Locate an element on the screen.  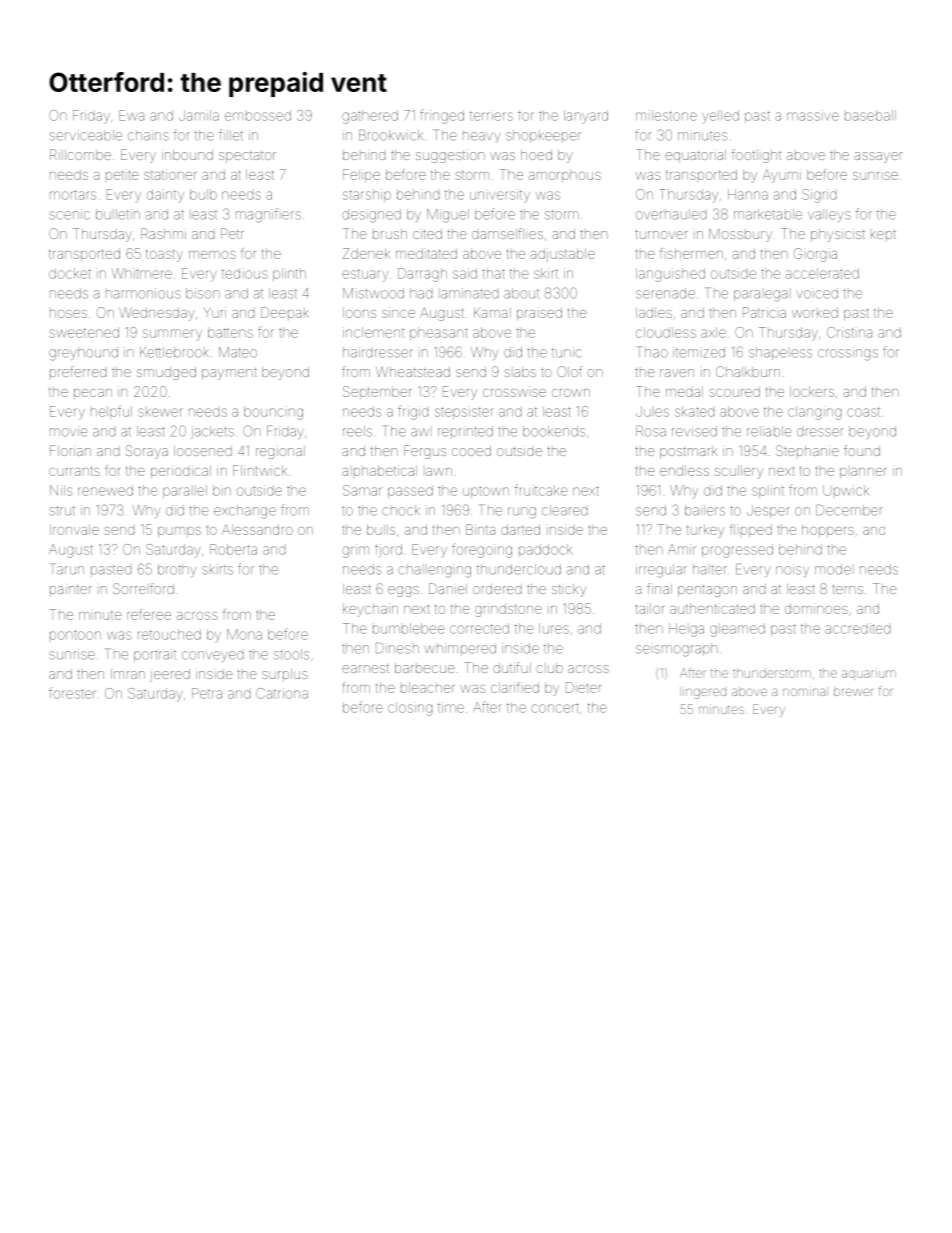
gathered is located at coordinates (370, 117).
